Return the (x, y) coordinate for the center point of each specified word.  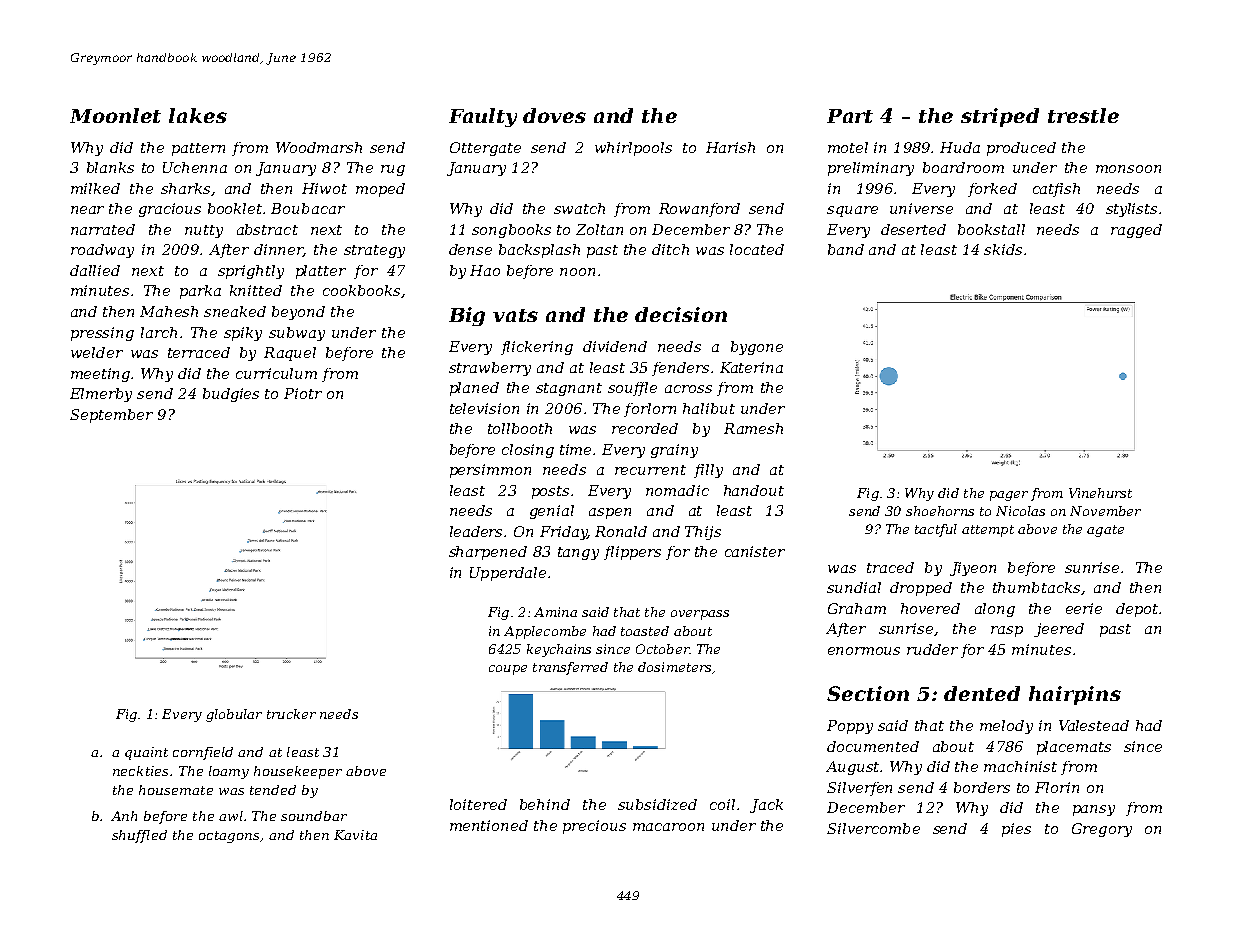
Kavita (355, 835)
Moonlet (115, 115)
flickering (537, 348)
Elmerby (101, 395)
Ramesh (753, 428)
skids (1003, 249)
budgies (231, 395)
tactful (936, 530)
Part (850, 116)
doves (554, 115)
